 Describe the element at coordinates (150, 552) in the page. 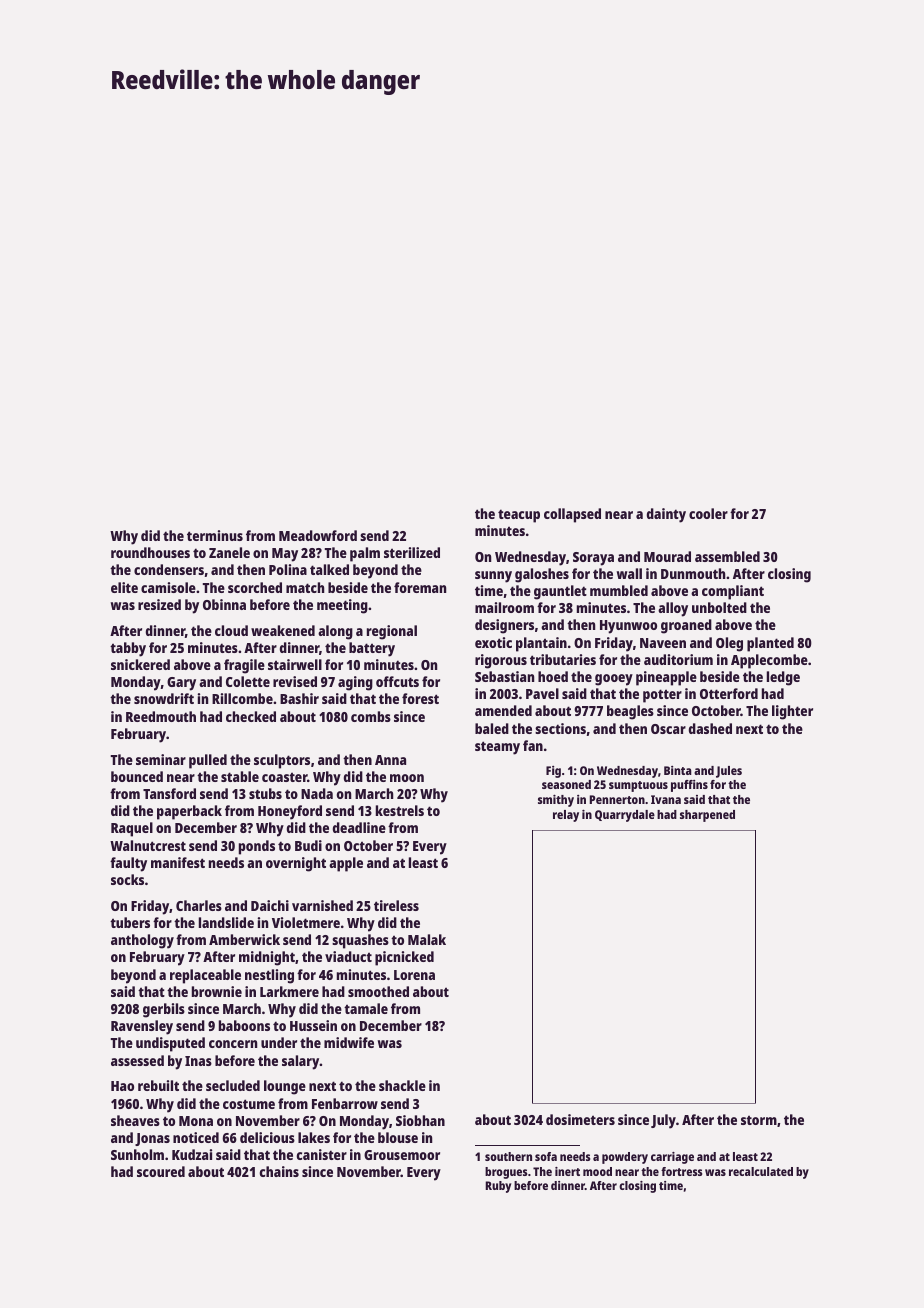

I see `roundhouses` at that location.
